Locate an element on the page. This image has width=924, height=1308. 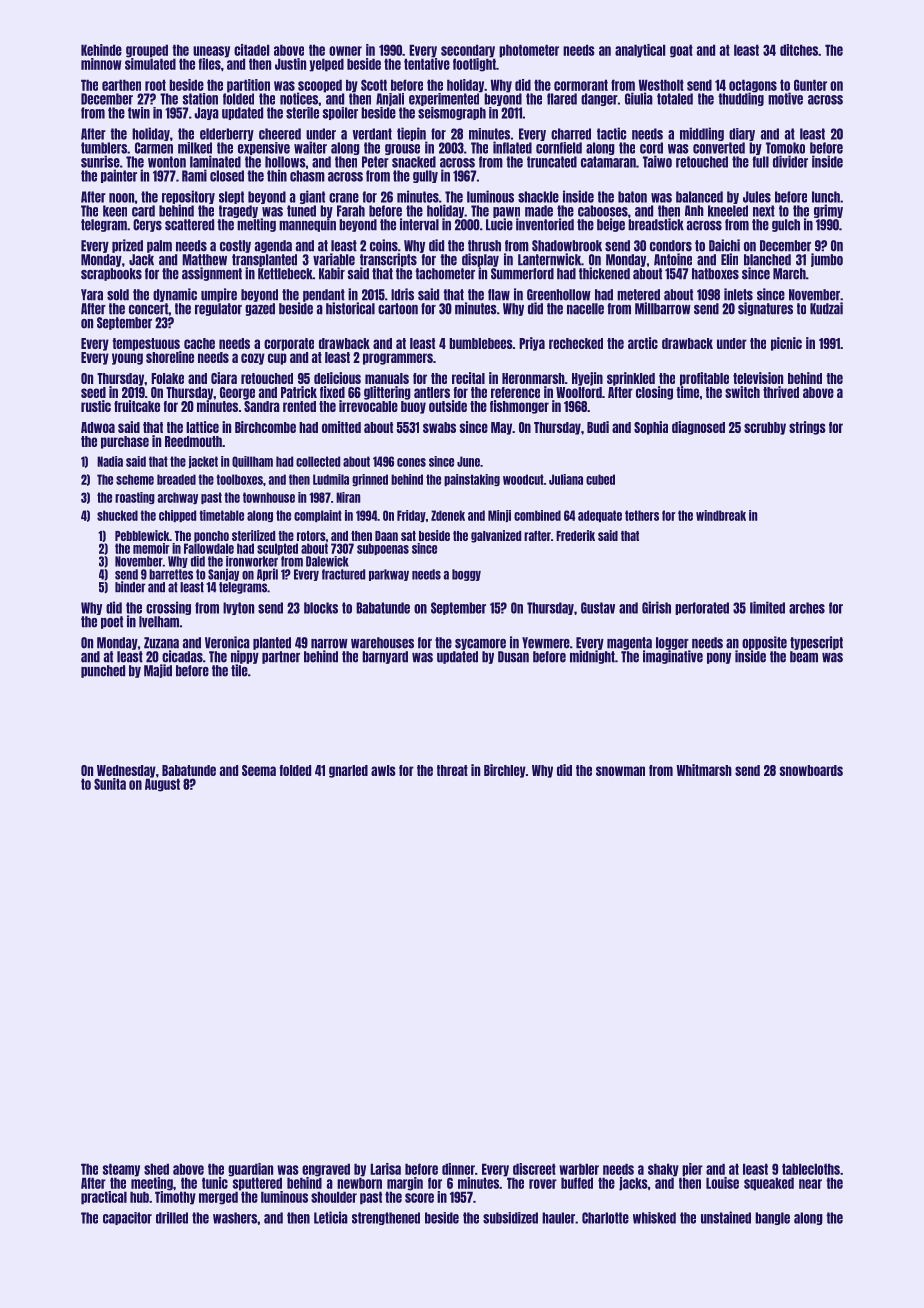
drilled is located at coordinates (172, 1218).
